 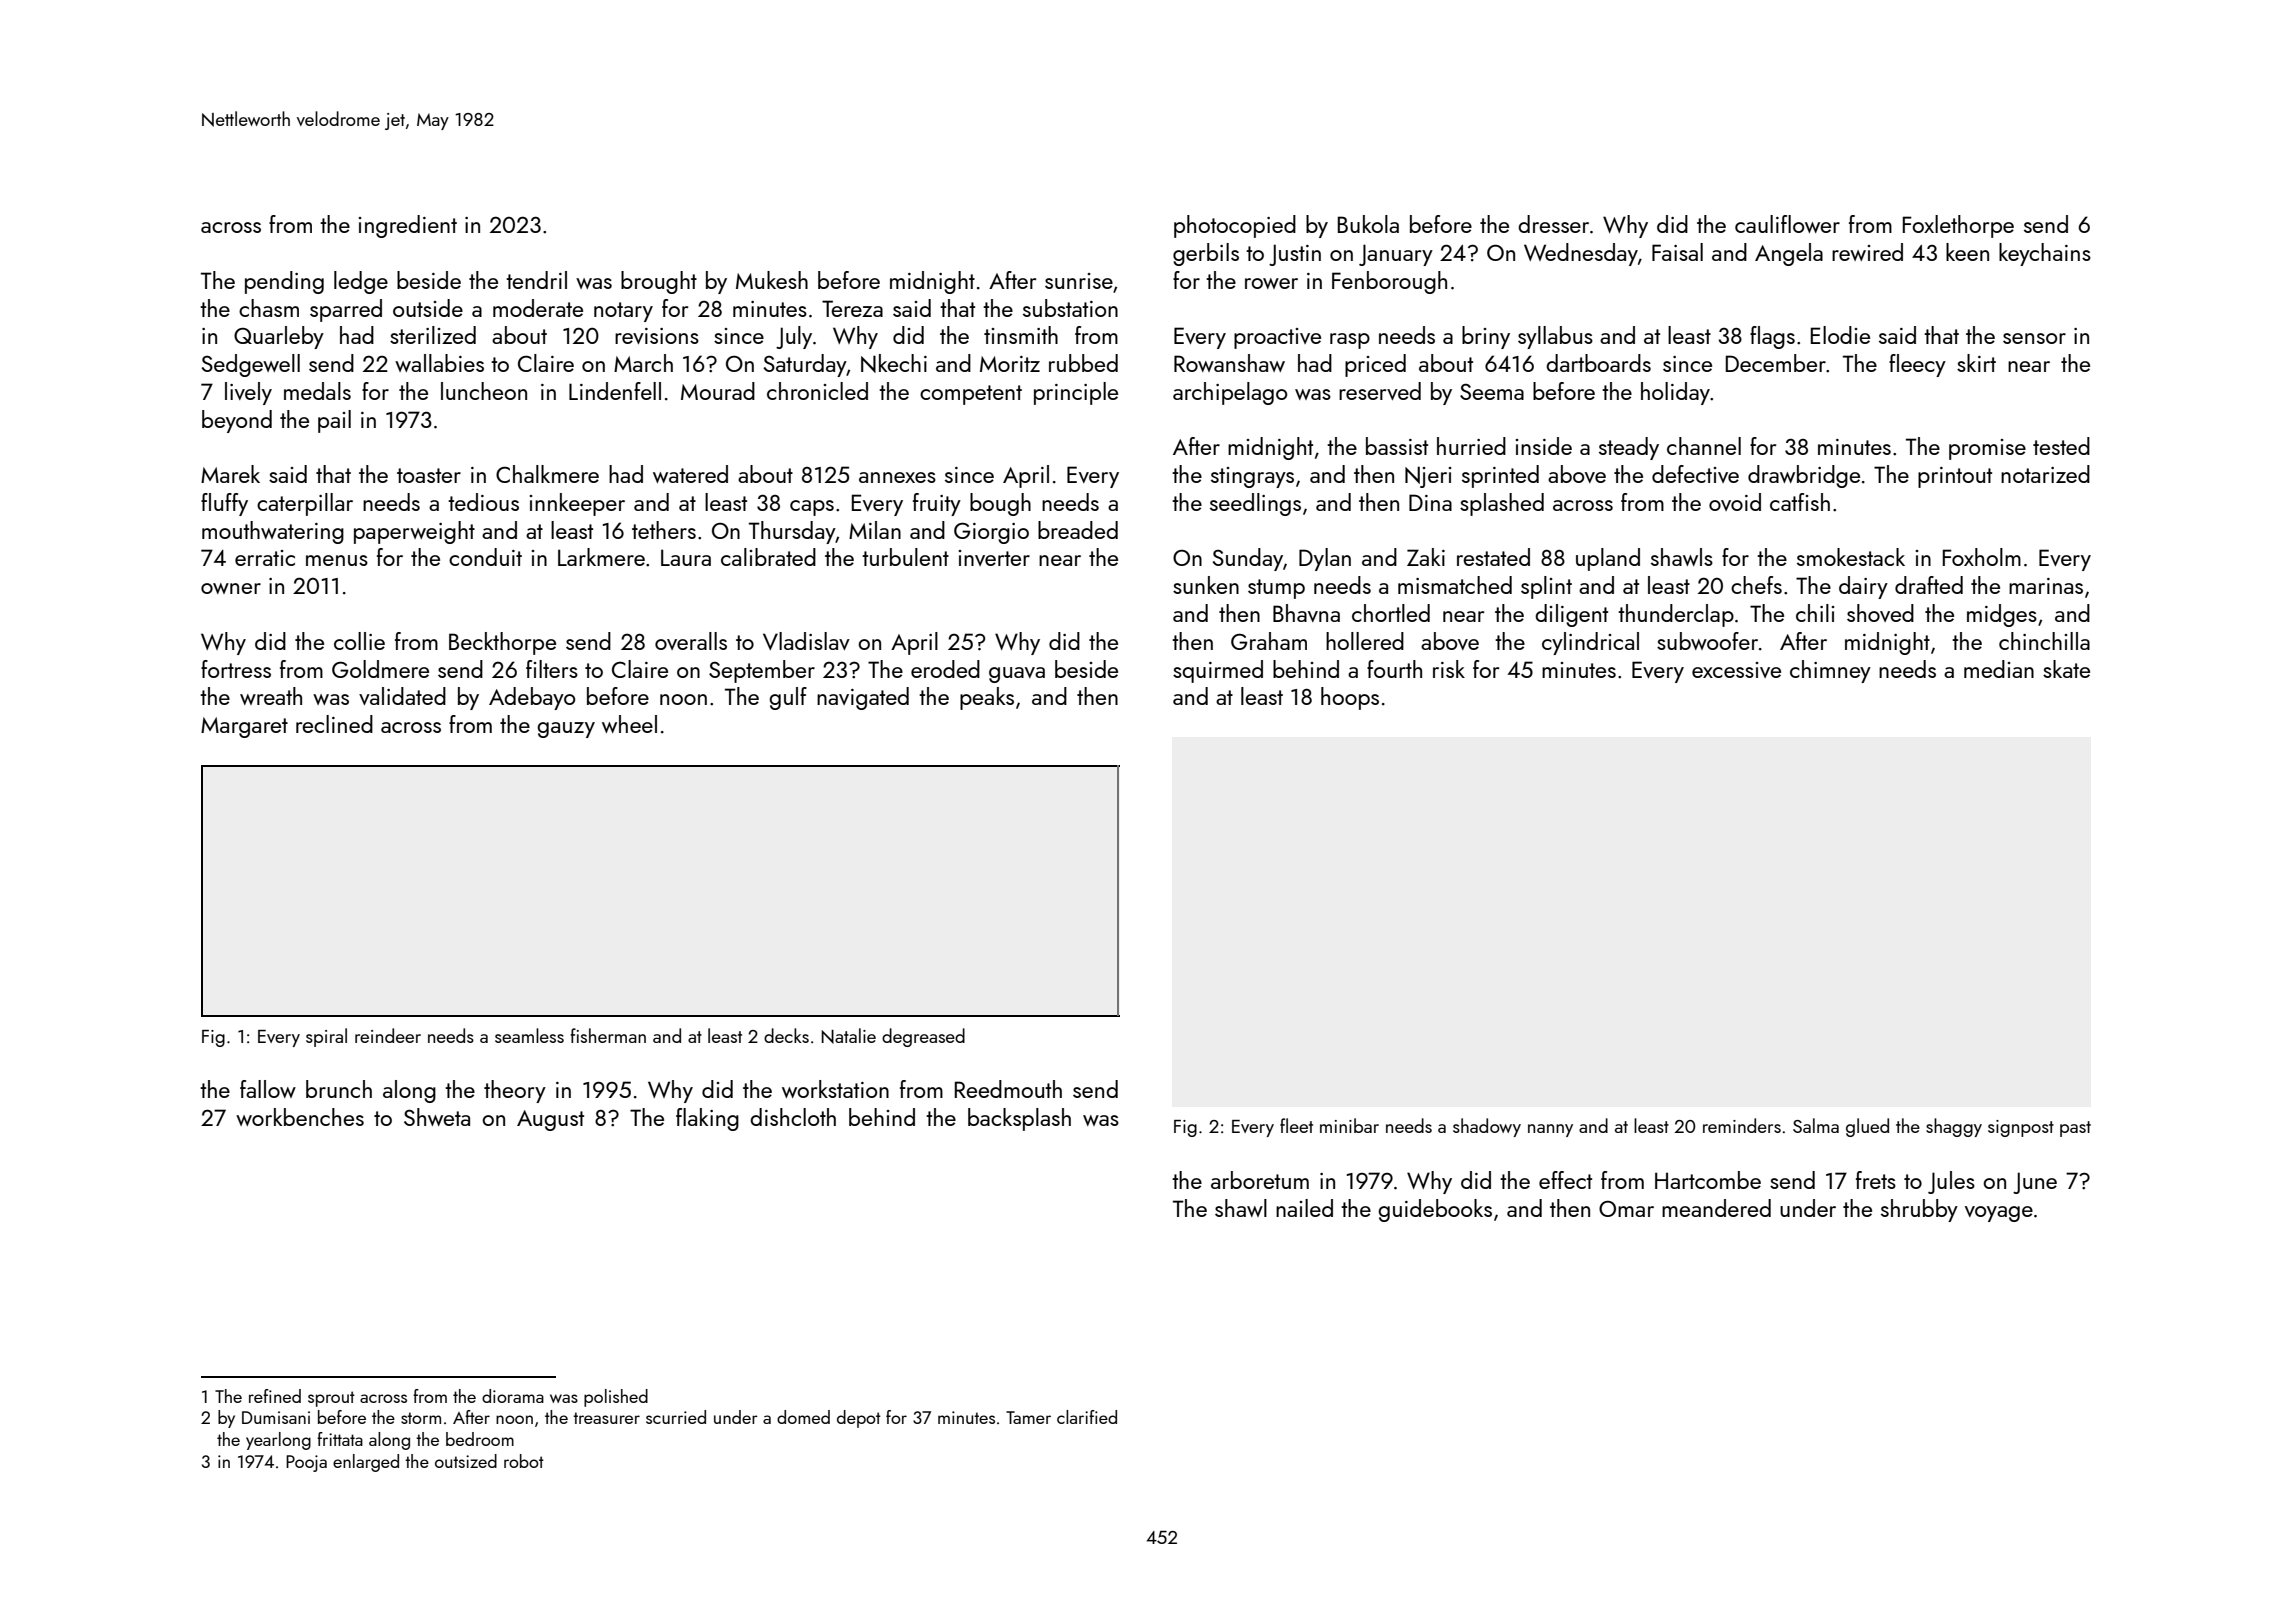 I want to click on clarified, so click(x=1087, y=1417).
